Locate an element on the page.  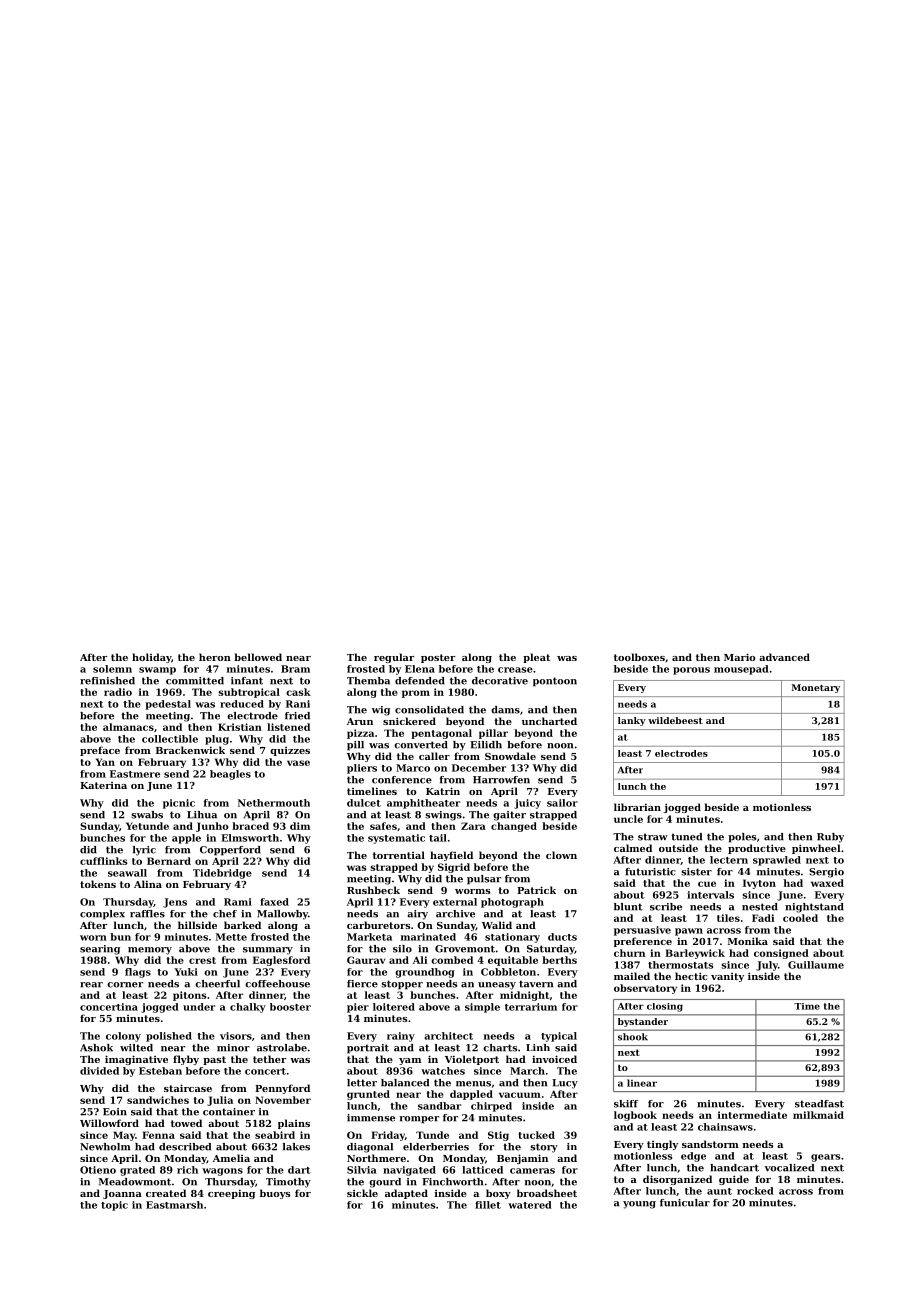
poster is located at coordinates (438, 658).
